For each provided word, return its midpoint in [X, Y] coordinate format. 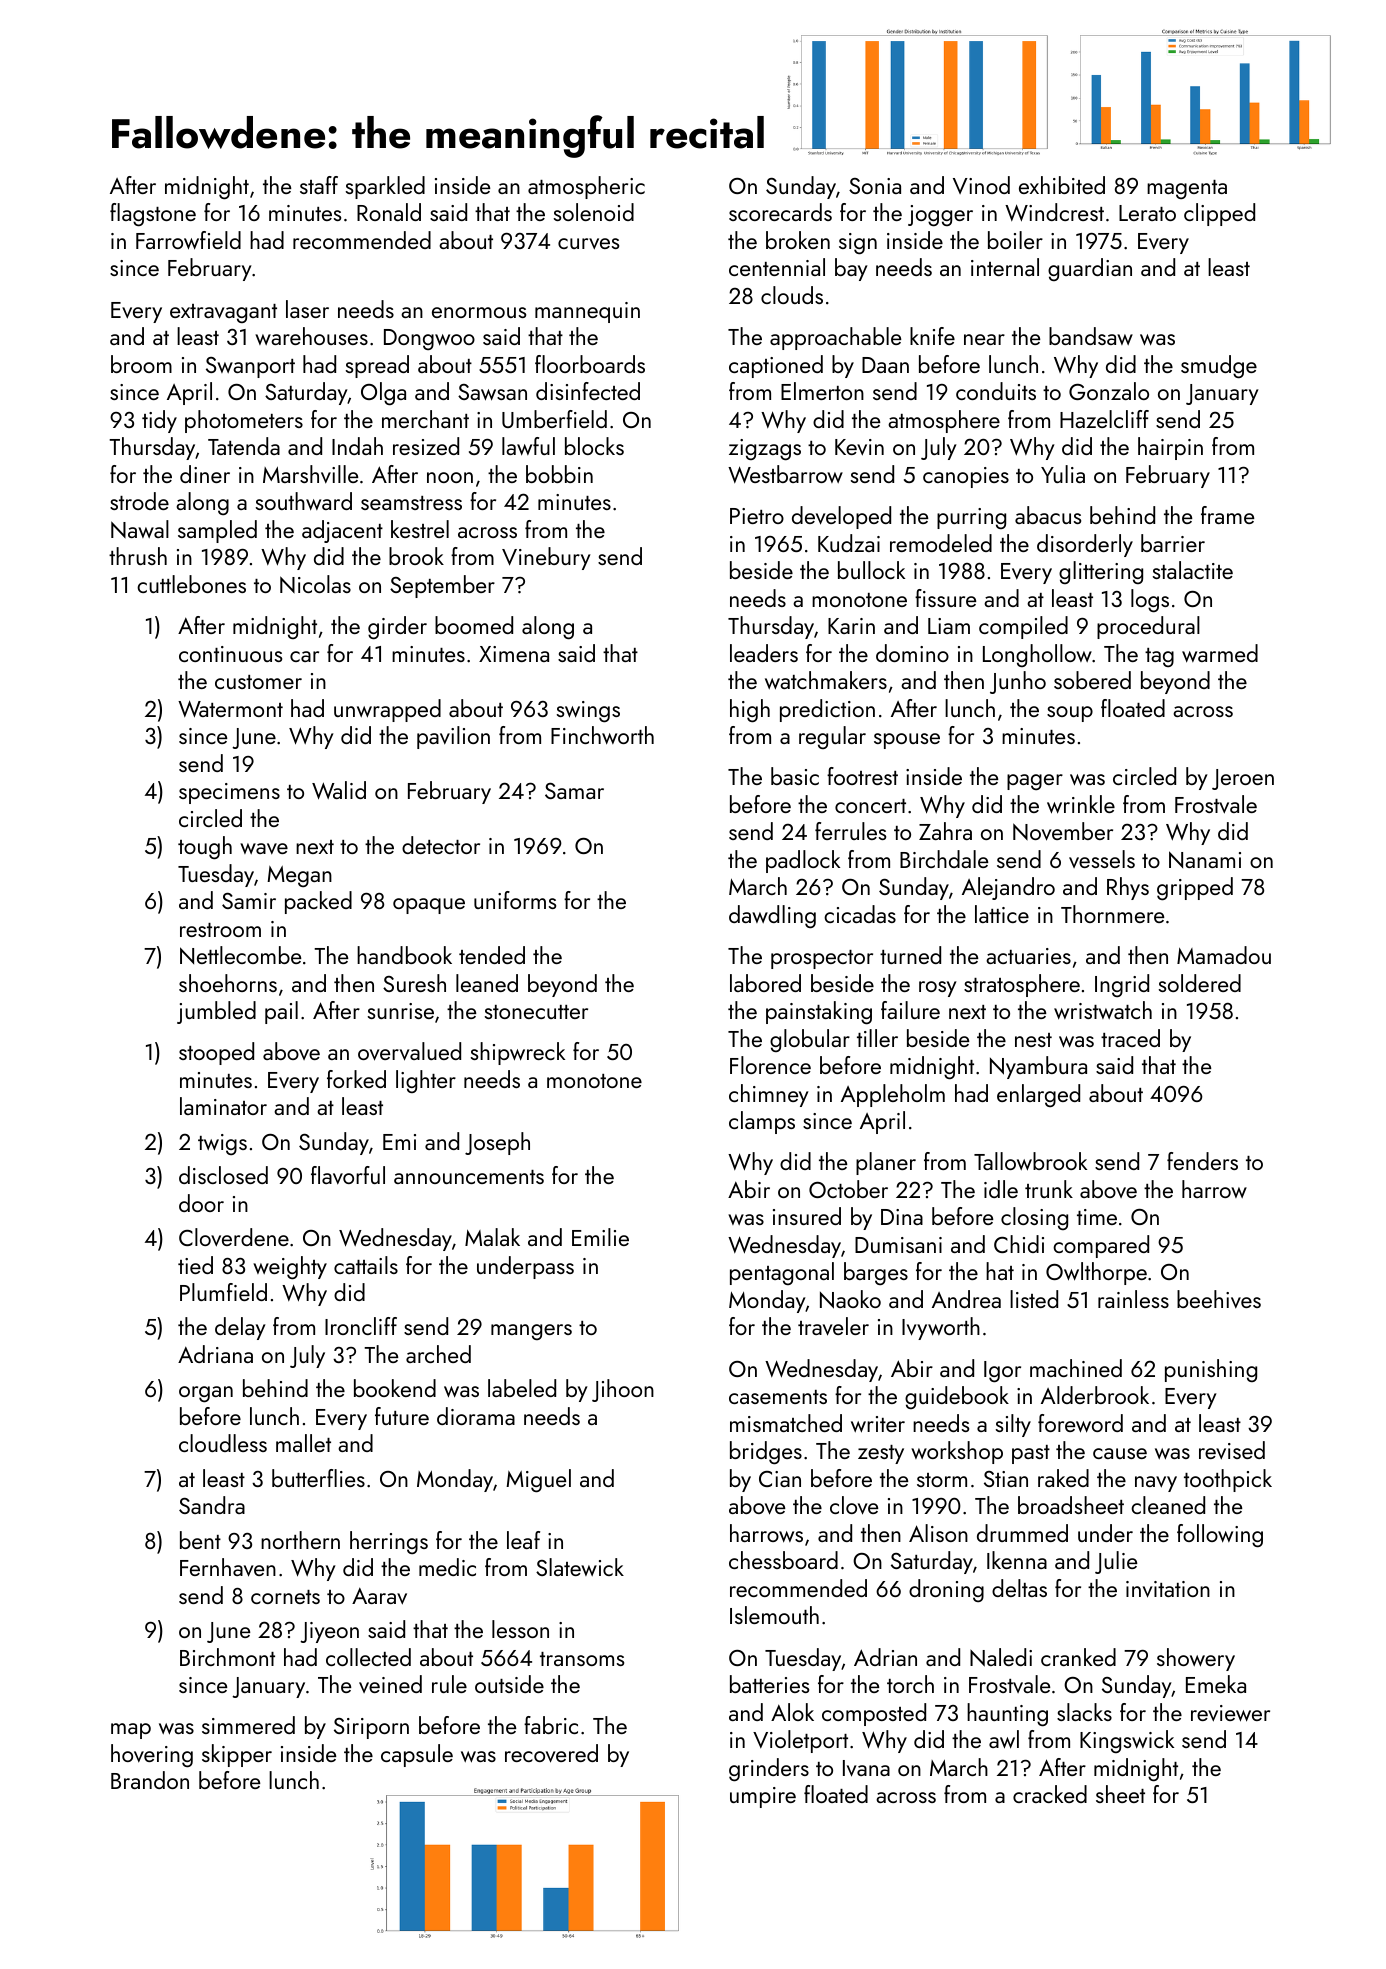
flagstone [153, 215]
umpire [763, 1797]
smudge [1219, 367]
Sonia [875, 186]
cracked [1050, 1794]
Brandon [150, 1780]
